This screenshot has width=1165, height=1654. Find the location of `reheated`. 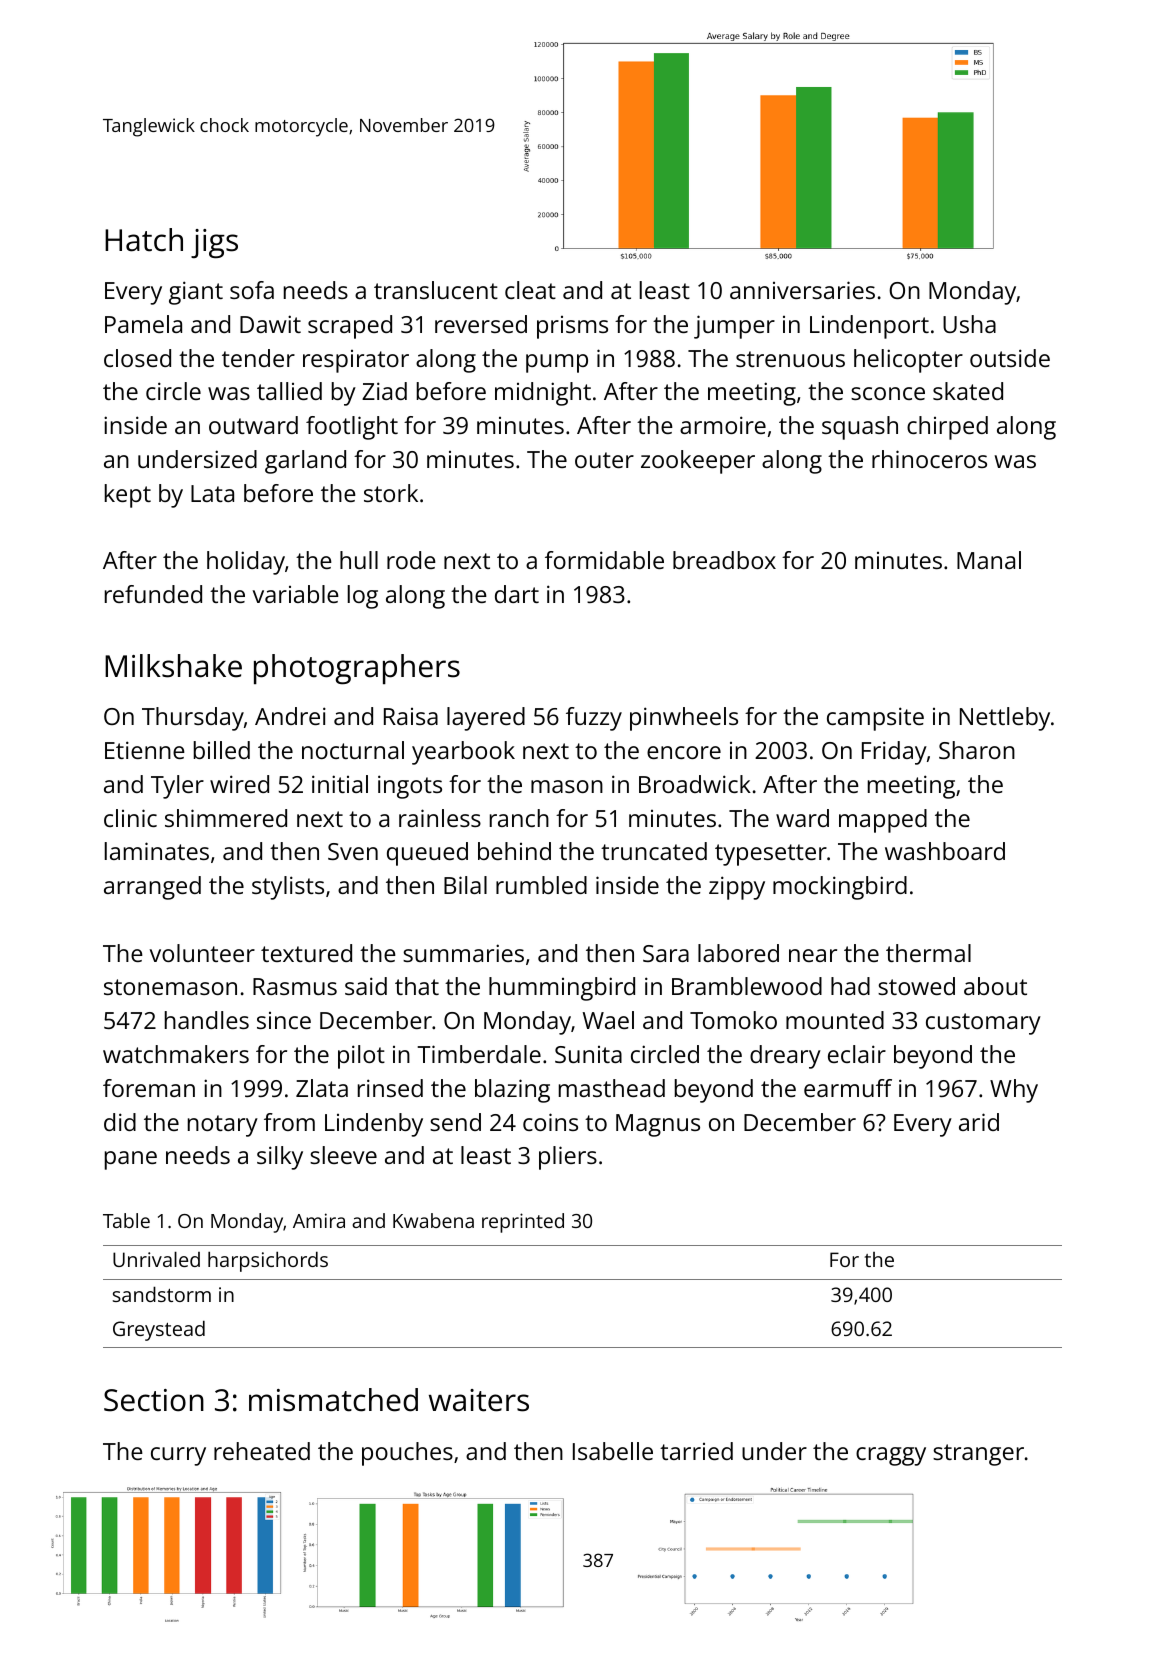

reheated is located at coordinates (262, 1451).
